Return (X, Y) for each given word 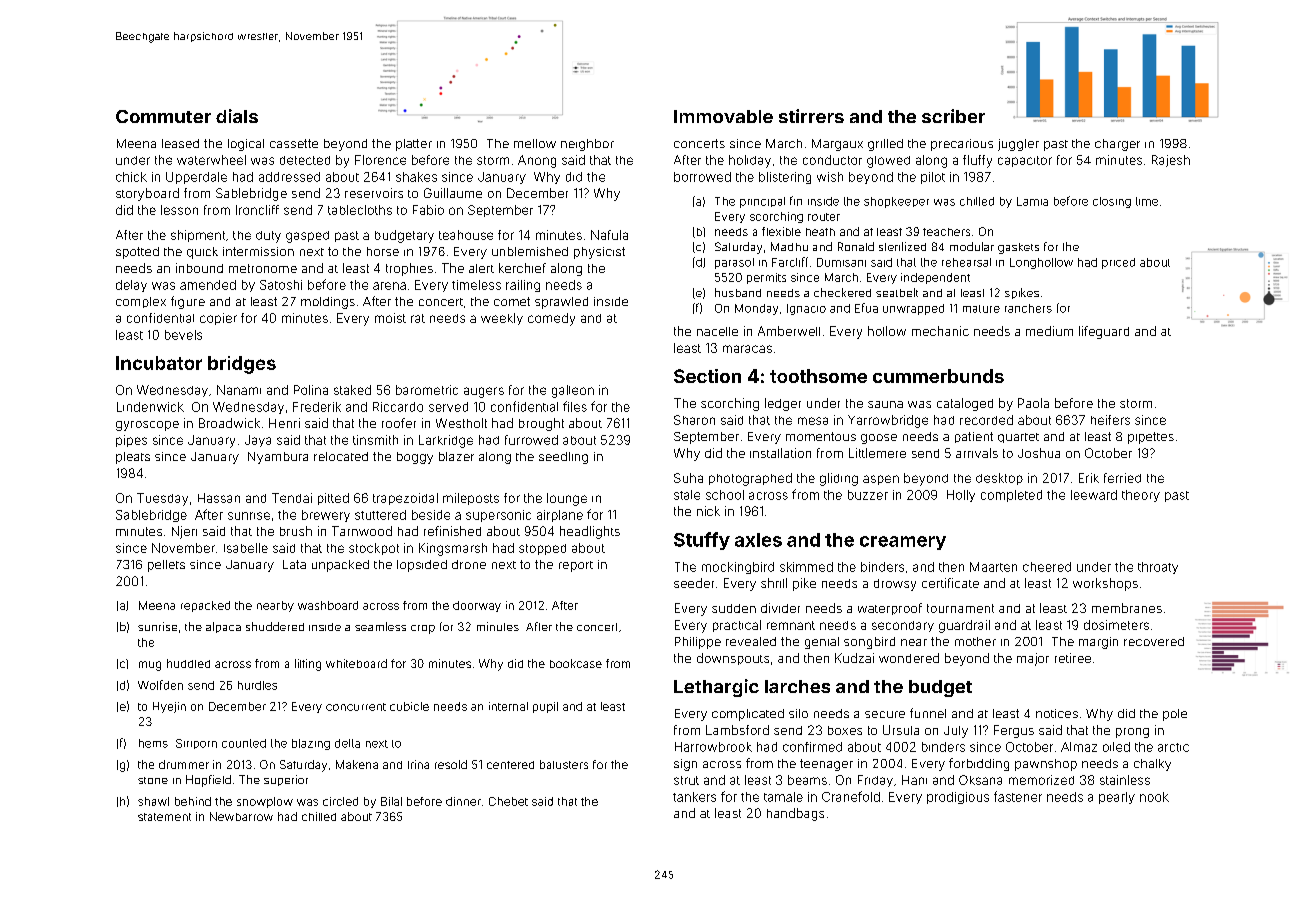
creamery (903, 543)
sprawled (561, 303)
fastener (1018, 796)
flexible (781, 231)
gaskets (1018, 248)
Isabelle (246, 548)
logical (246, 145)
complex (141, 302)
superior (286, 780)
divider (780, 608)
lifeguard (1104, 332)
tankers (694, 797)
